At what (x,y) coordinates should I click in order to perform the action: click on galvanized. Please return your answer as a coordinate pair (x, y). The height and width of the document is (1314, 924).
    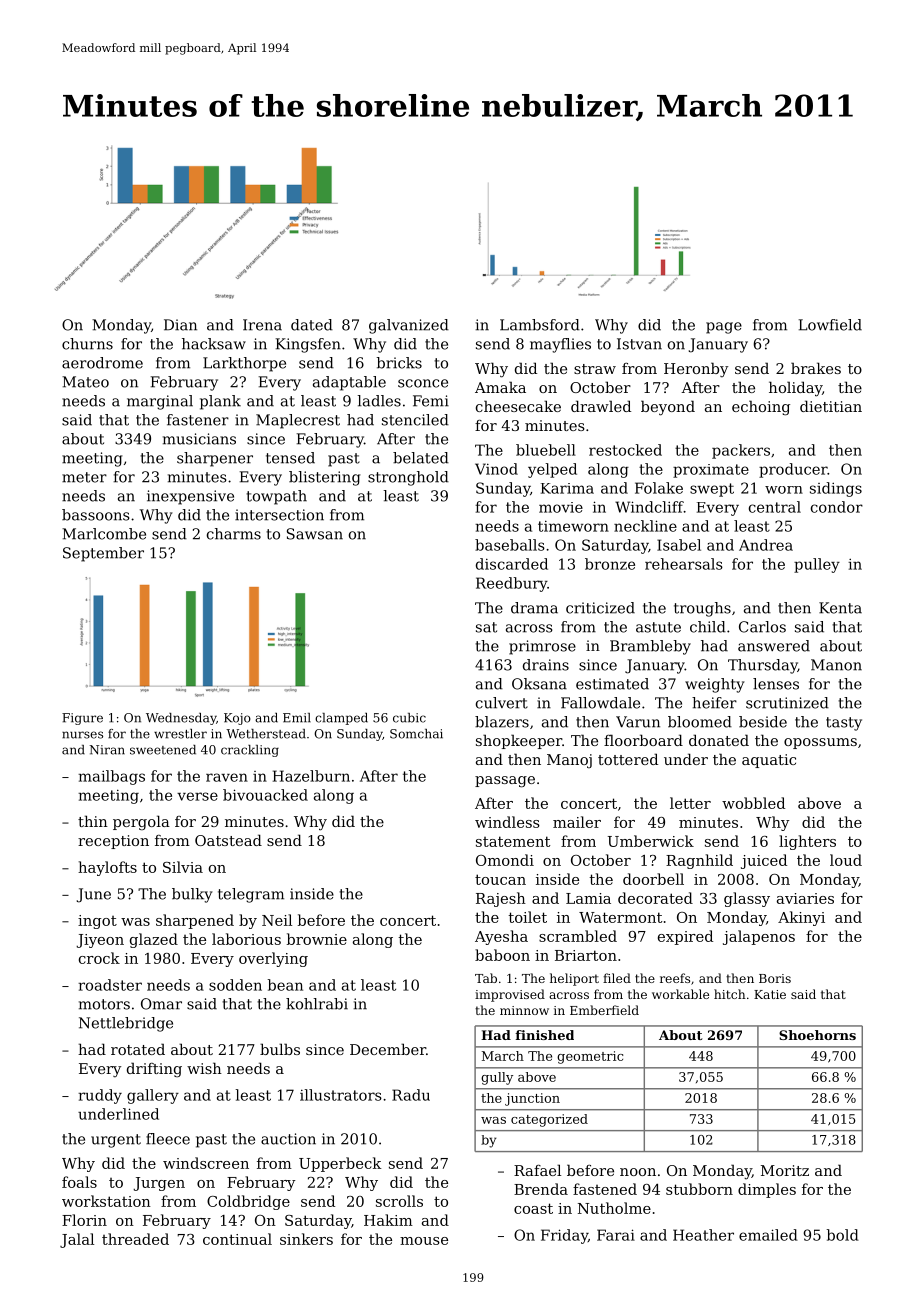
    Looking at the image, I should click on (409, 326).
